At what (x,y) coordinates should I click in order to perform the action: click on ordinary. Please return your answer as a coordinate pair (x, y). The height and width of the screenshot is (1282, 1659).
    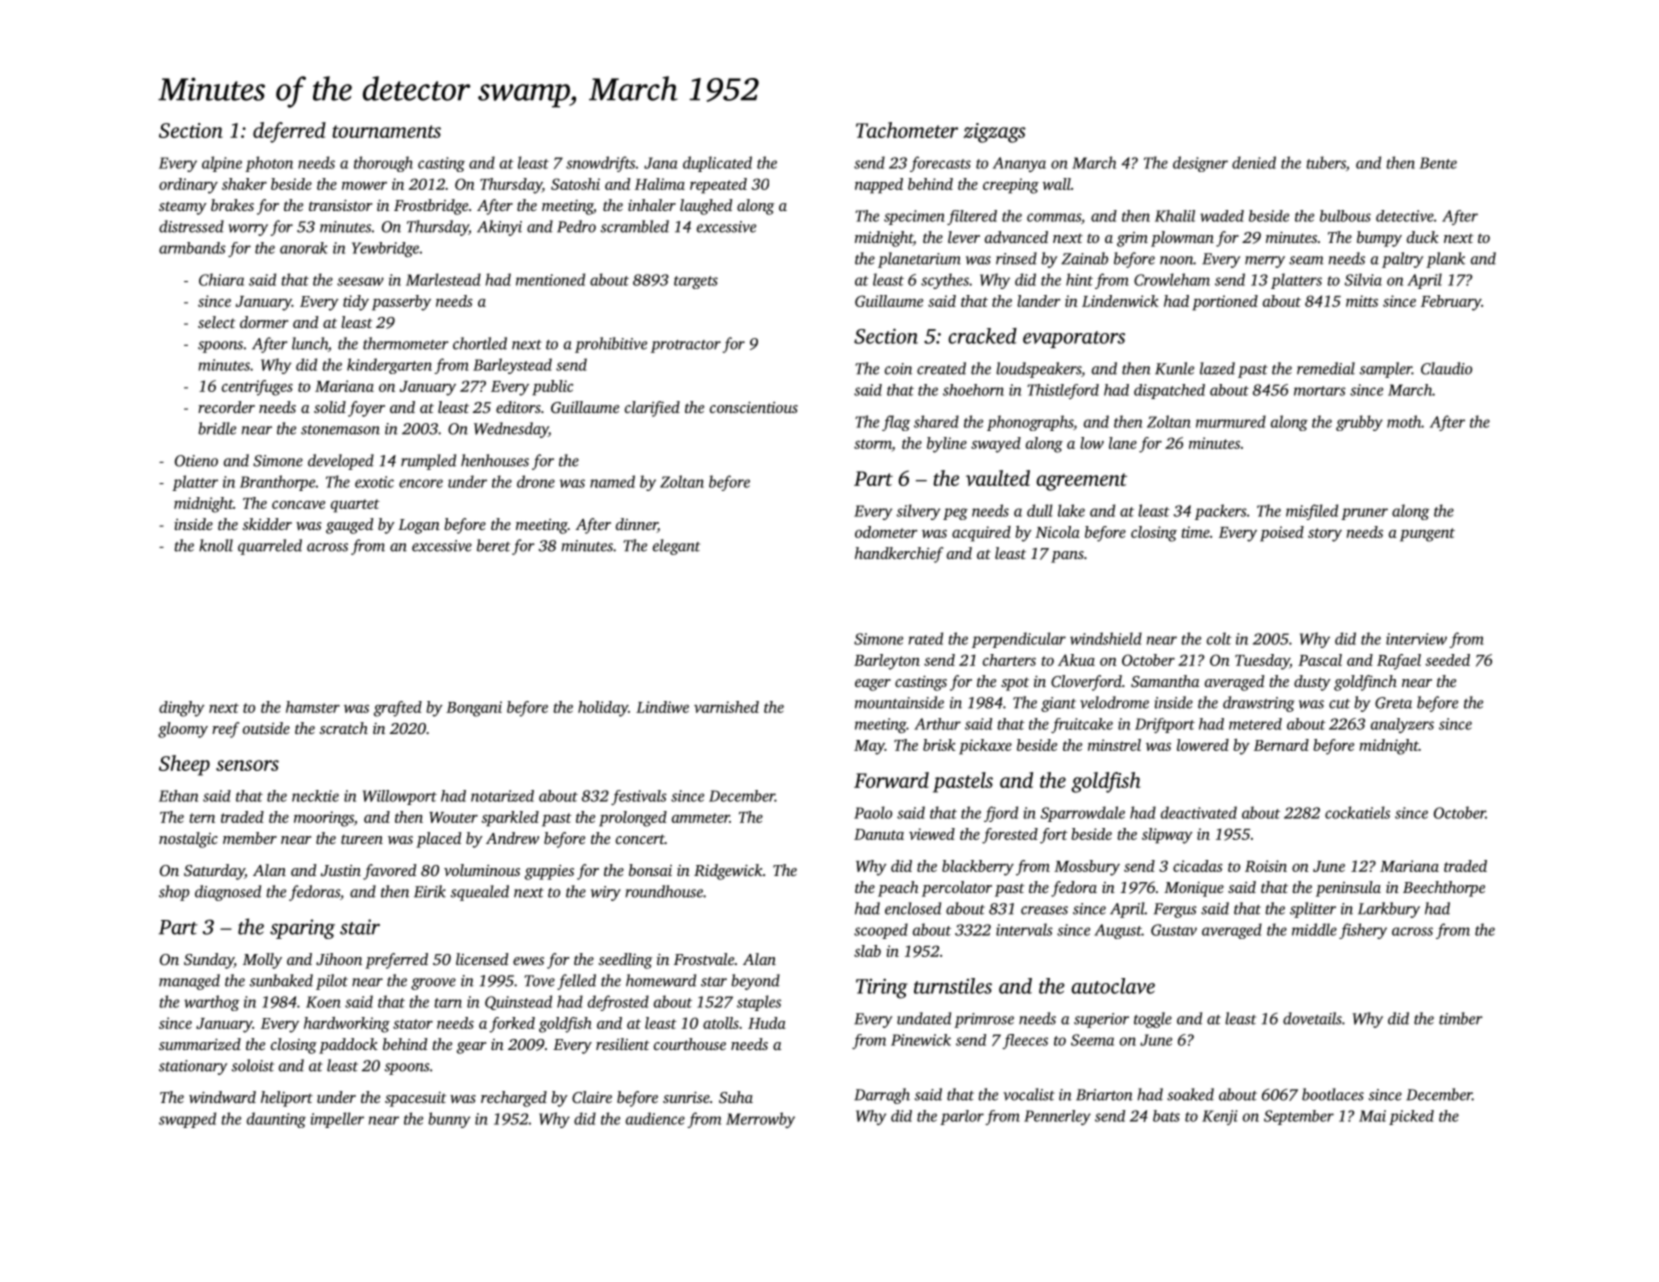
    Looking at the image, I should click on (188, 186).
